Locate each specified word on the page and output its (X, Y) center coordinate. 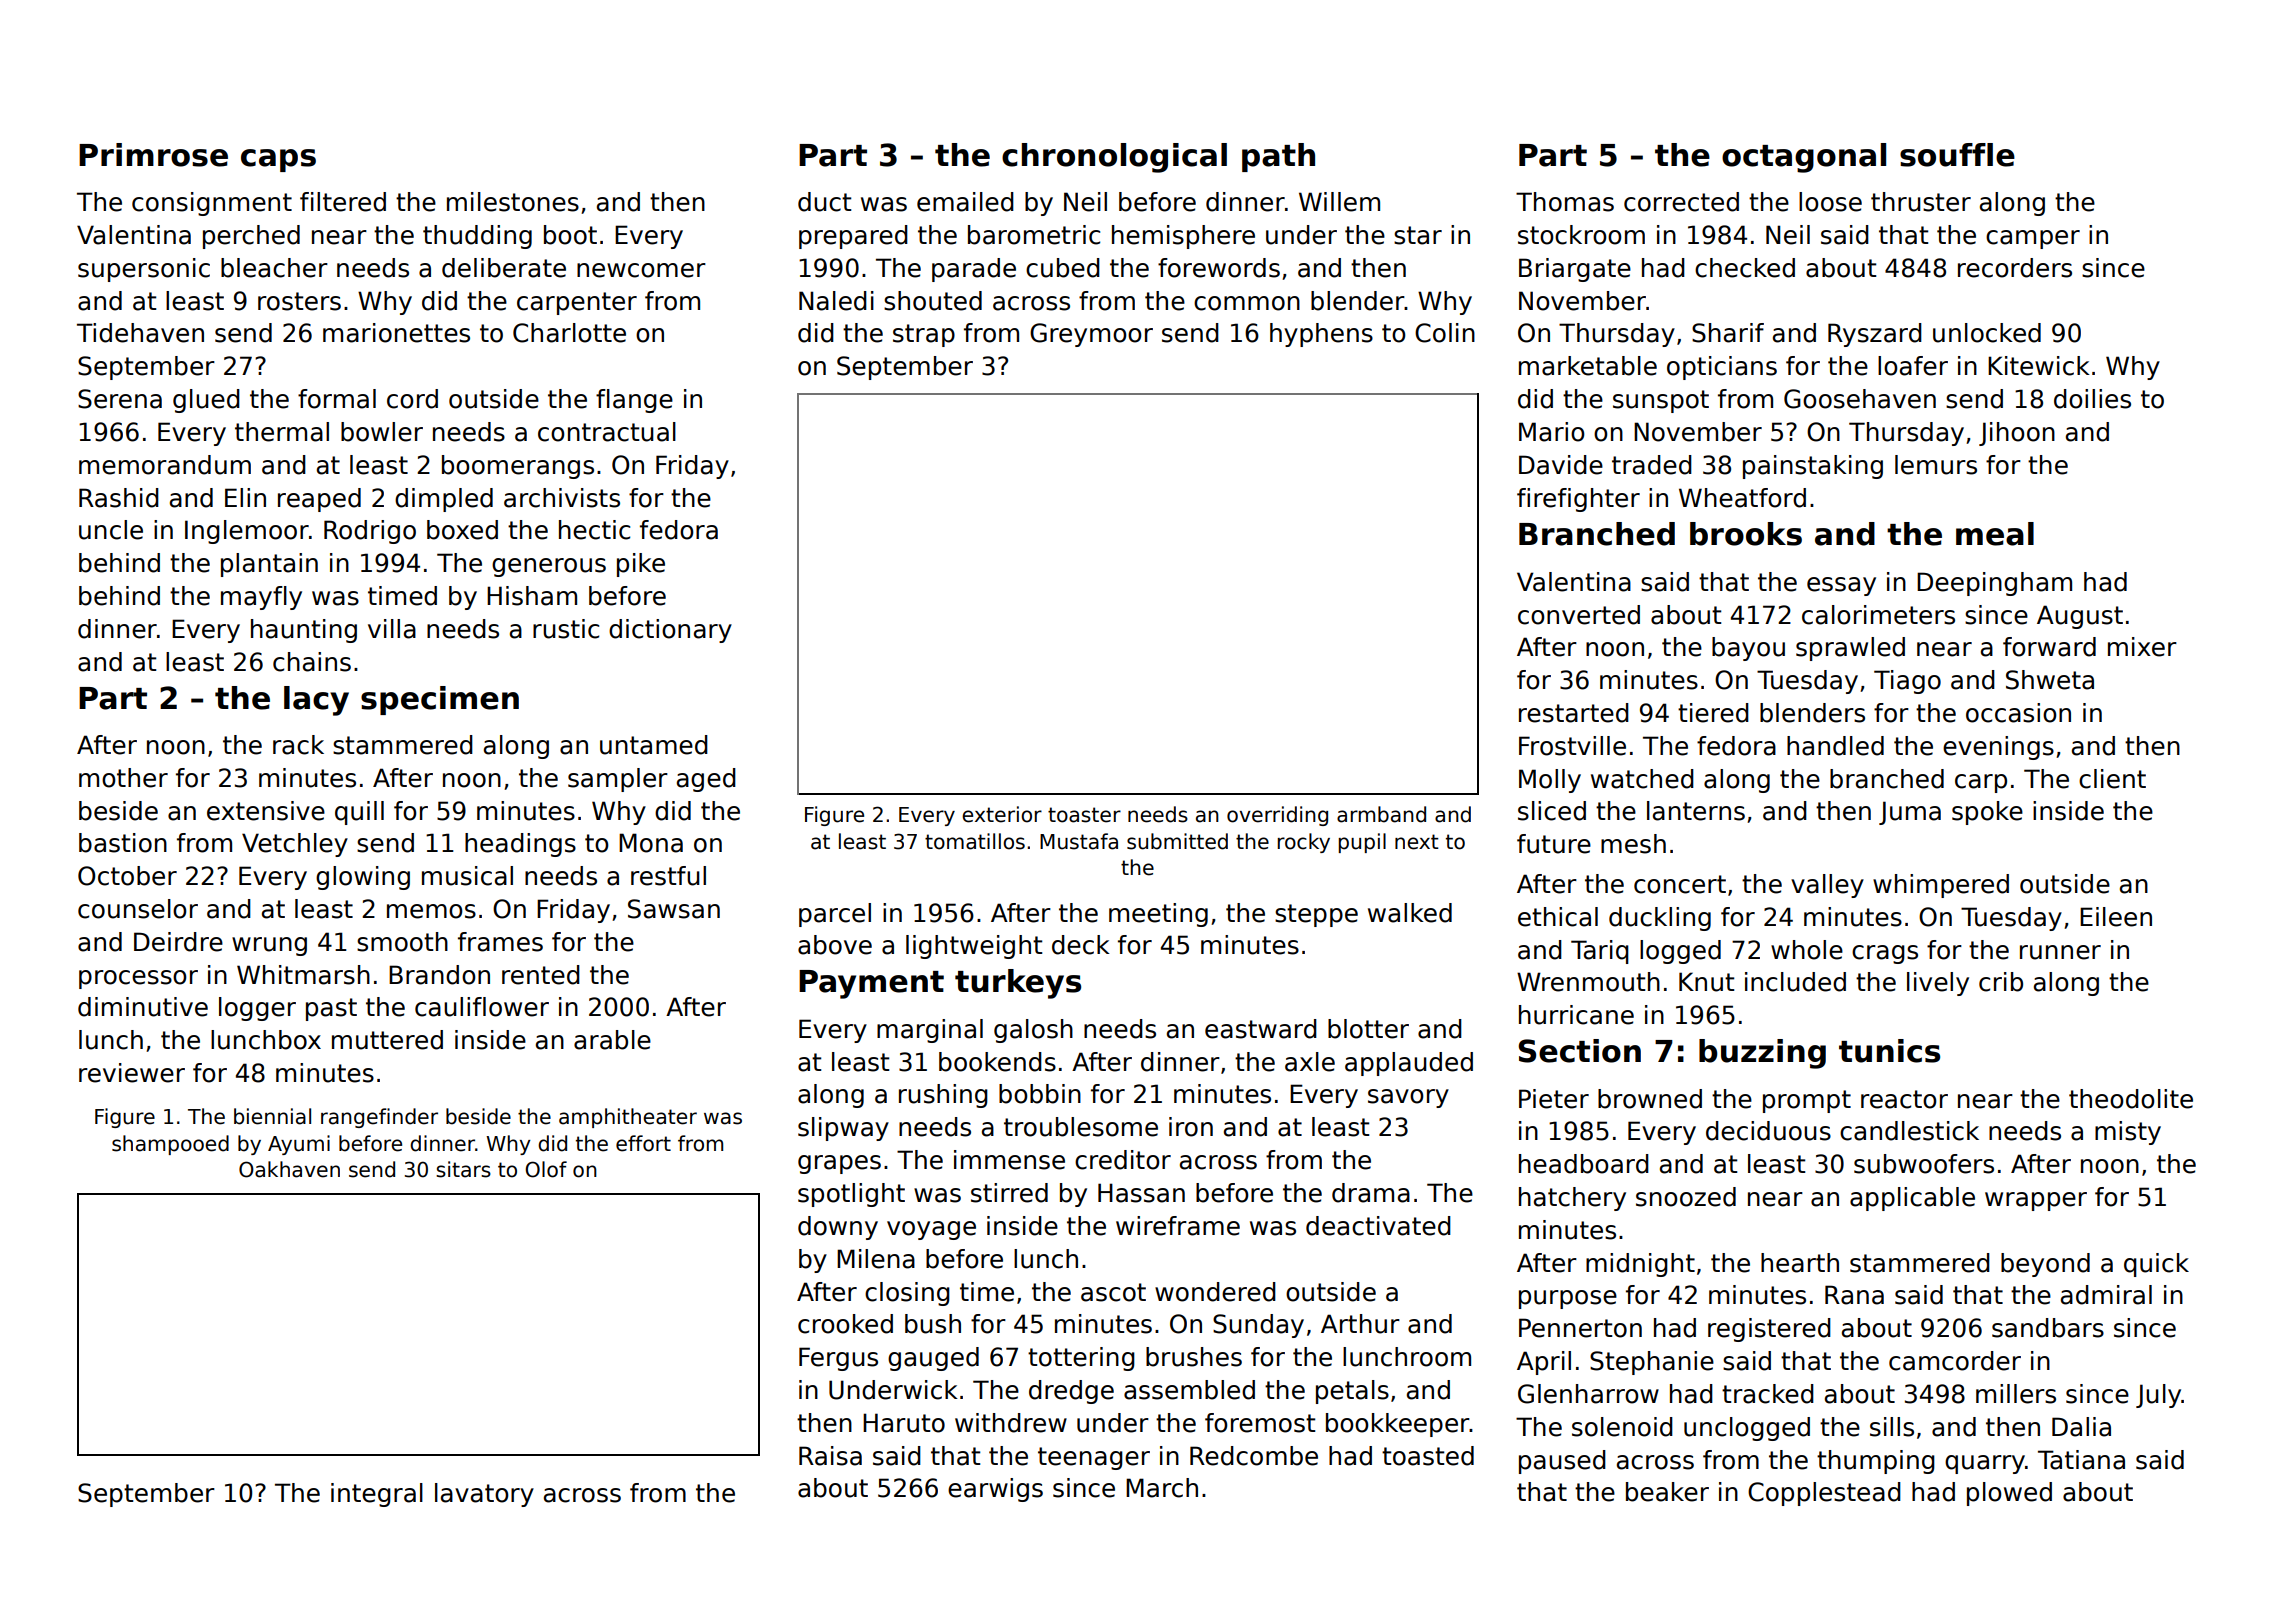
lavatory (484, 1495)
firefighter (1578, 500)
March (1162, 1488)
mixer (2142, 647)
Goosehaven (1860, 399)
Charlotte (569, 333)
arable (612, 1040)
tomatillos (975, 841)
